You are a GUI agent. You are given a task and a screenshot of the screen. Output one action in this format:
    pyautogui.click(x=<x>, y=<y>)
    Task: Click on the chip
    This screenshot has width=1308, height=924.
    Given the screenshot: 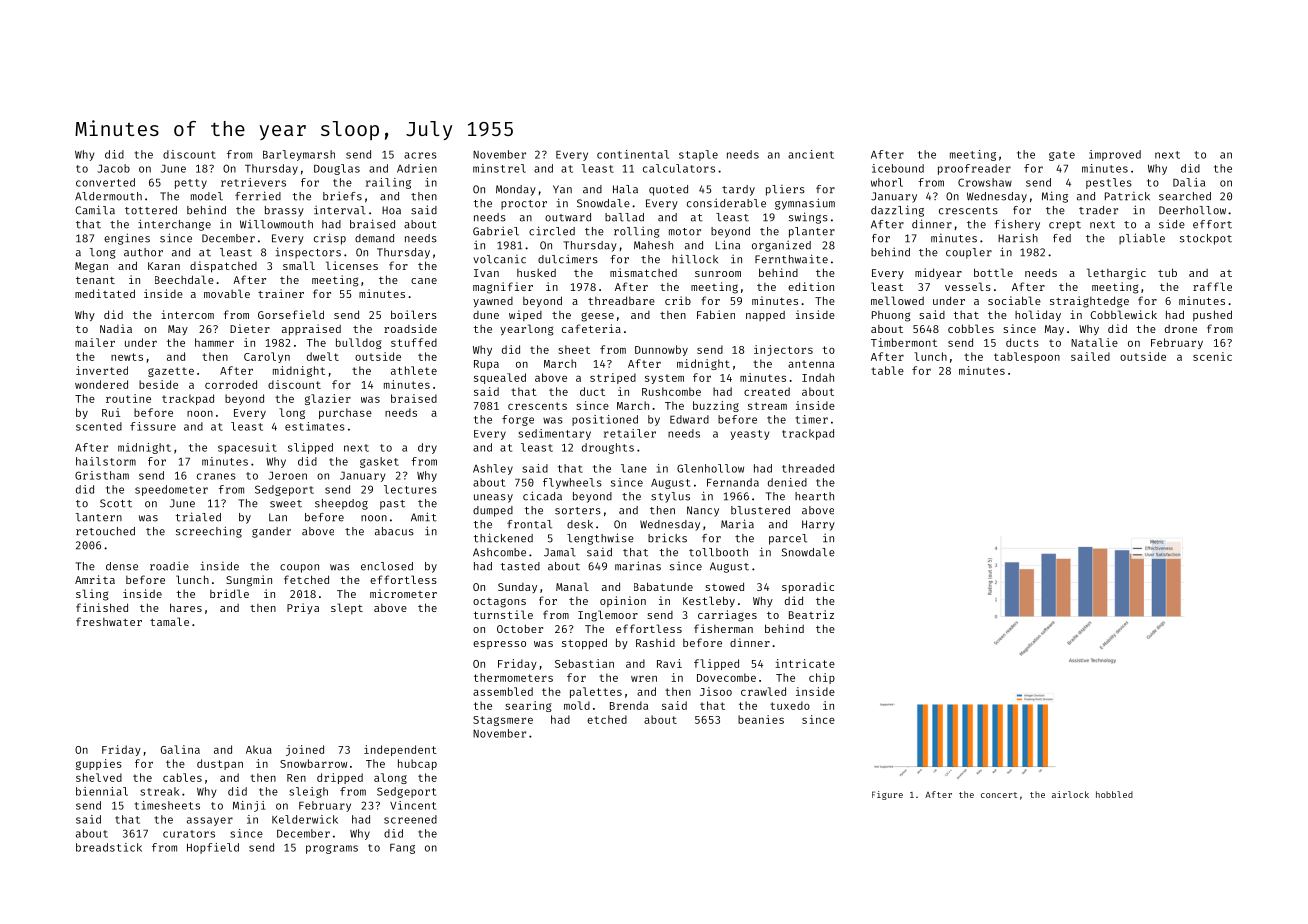 What is the action you would take?
    pyautogui.click(x=822, y=678)
